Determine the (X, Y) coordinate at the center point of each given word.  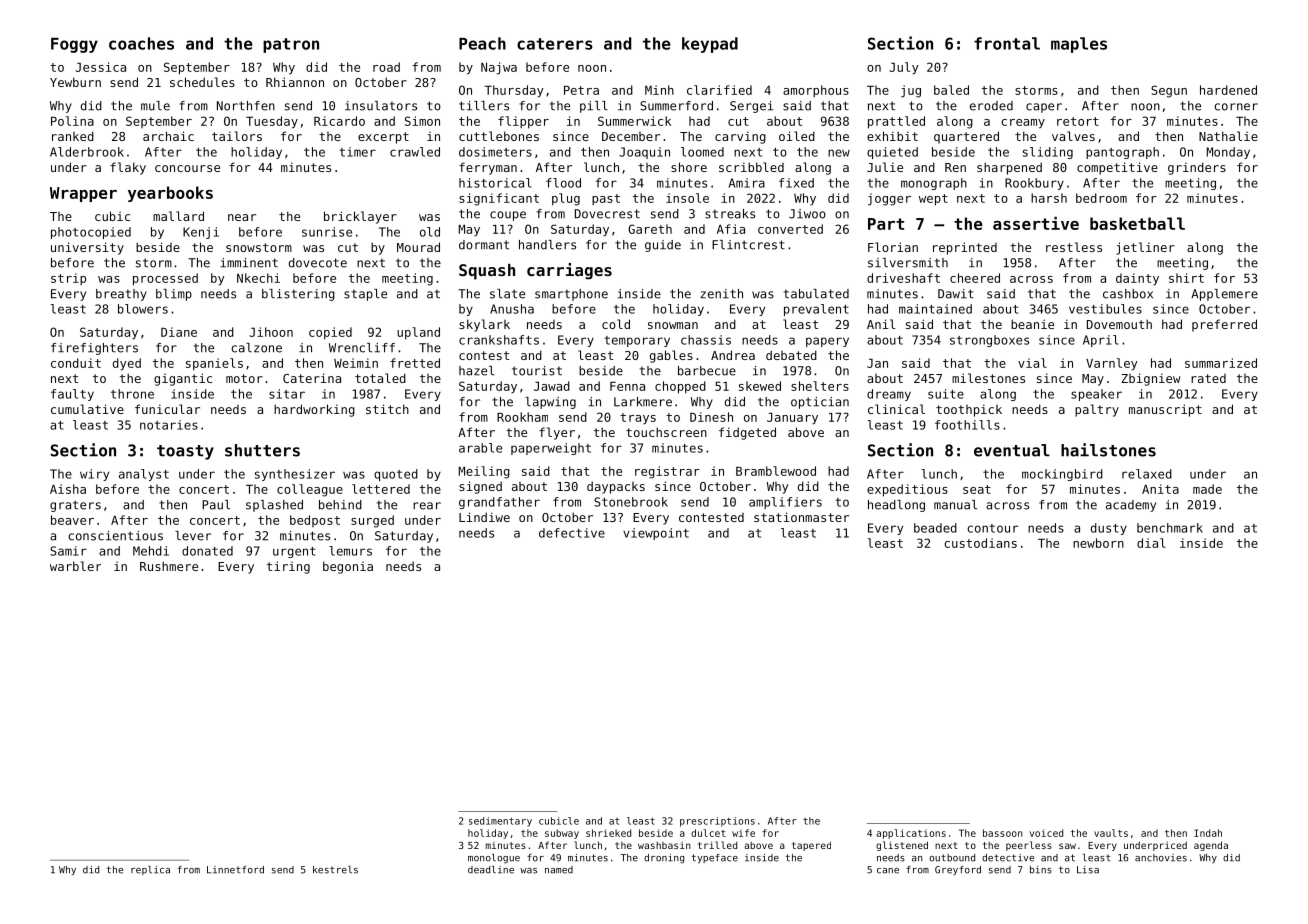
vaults (1111, 833)
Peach (482, 43)
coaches (141, 43)
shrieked (608, 833)
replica (150, 870)
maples (1079, 45)
